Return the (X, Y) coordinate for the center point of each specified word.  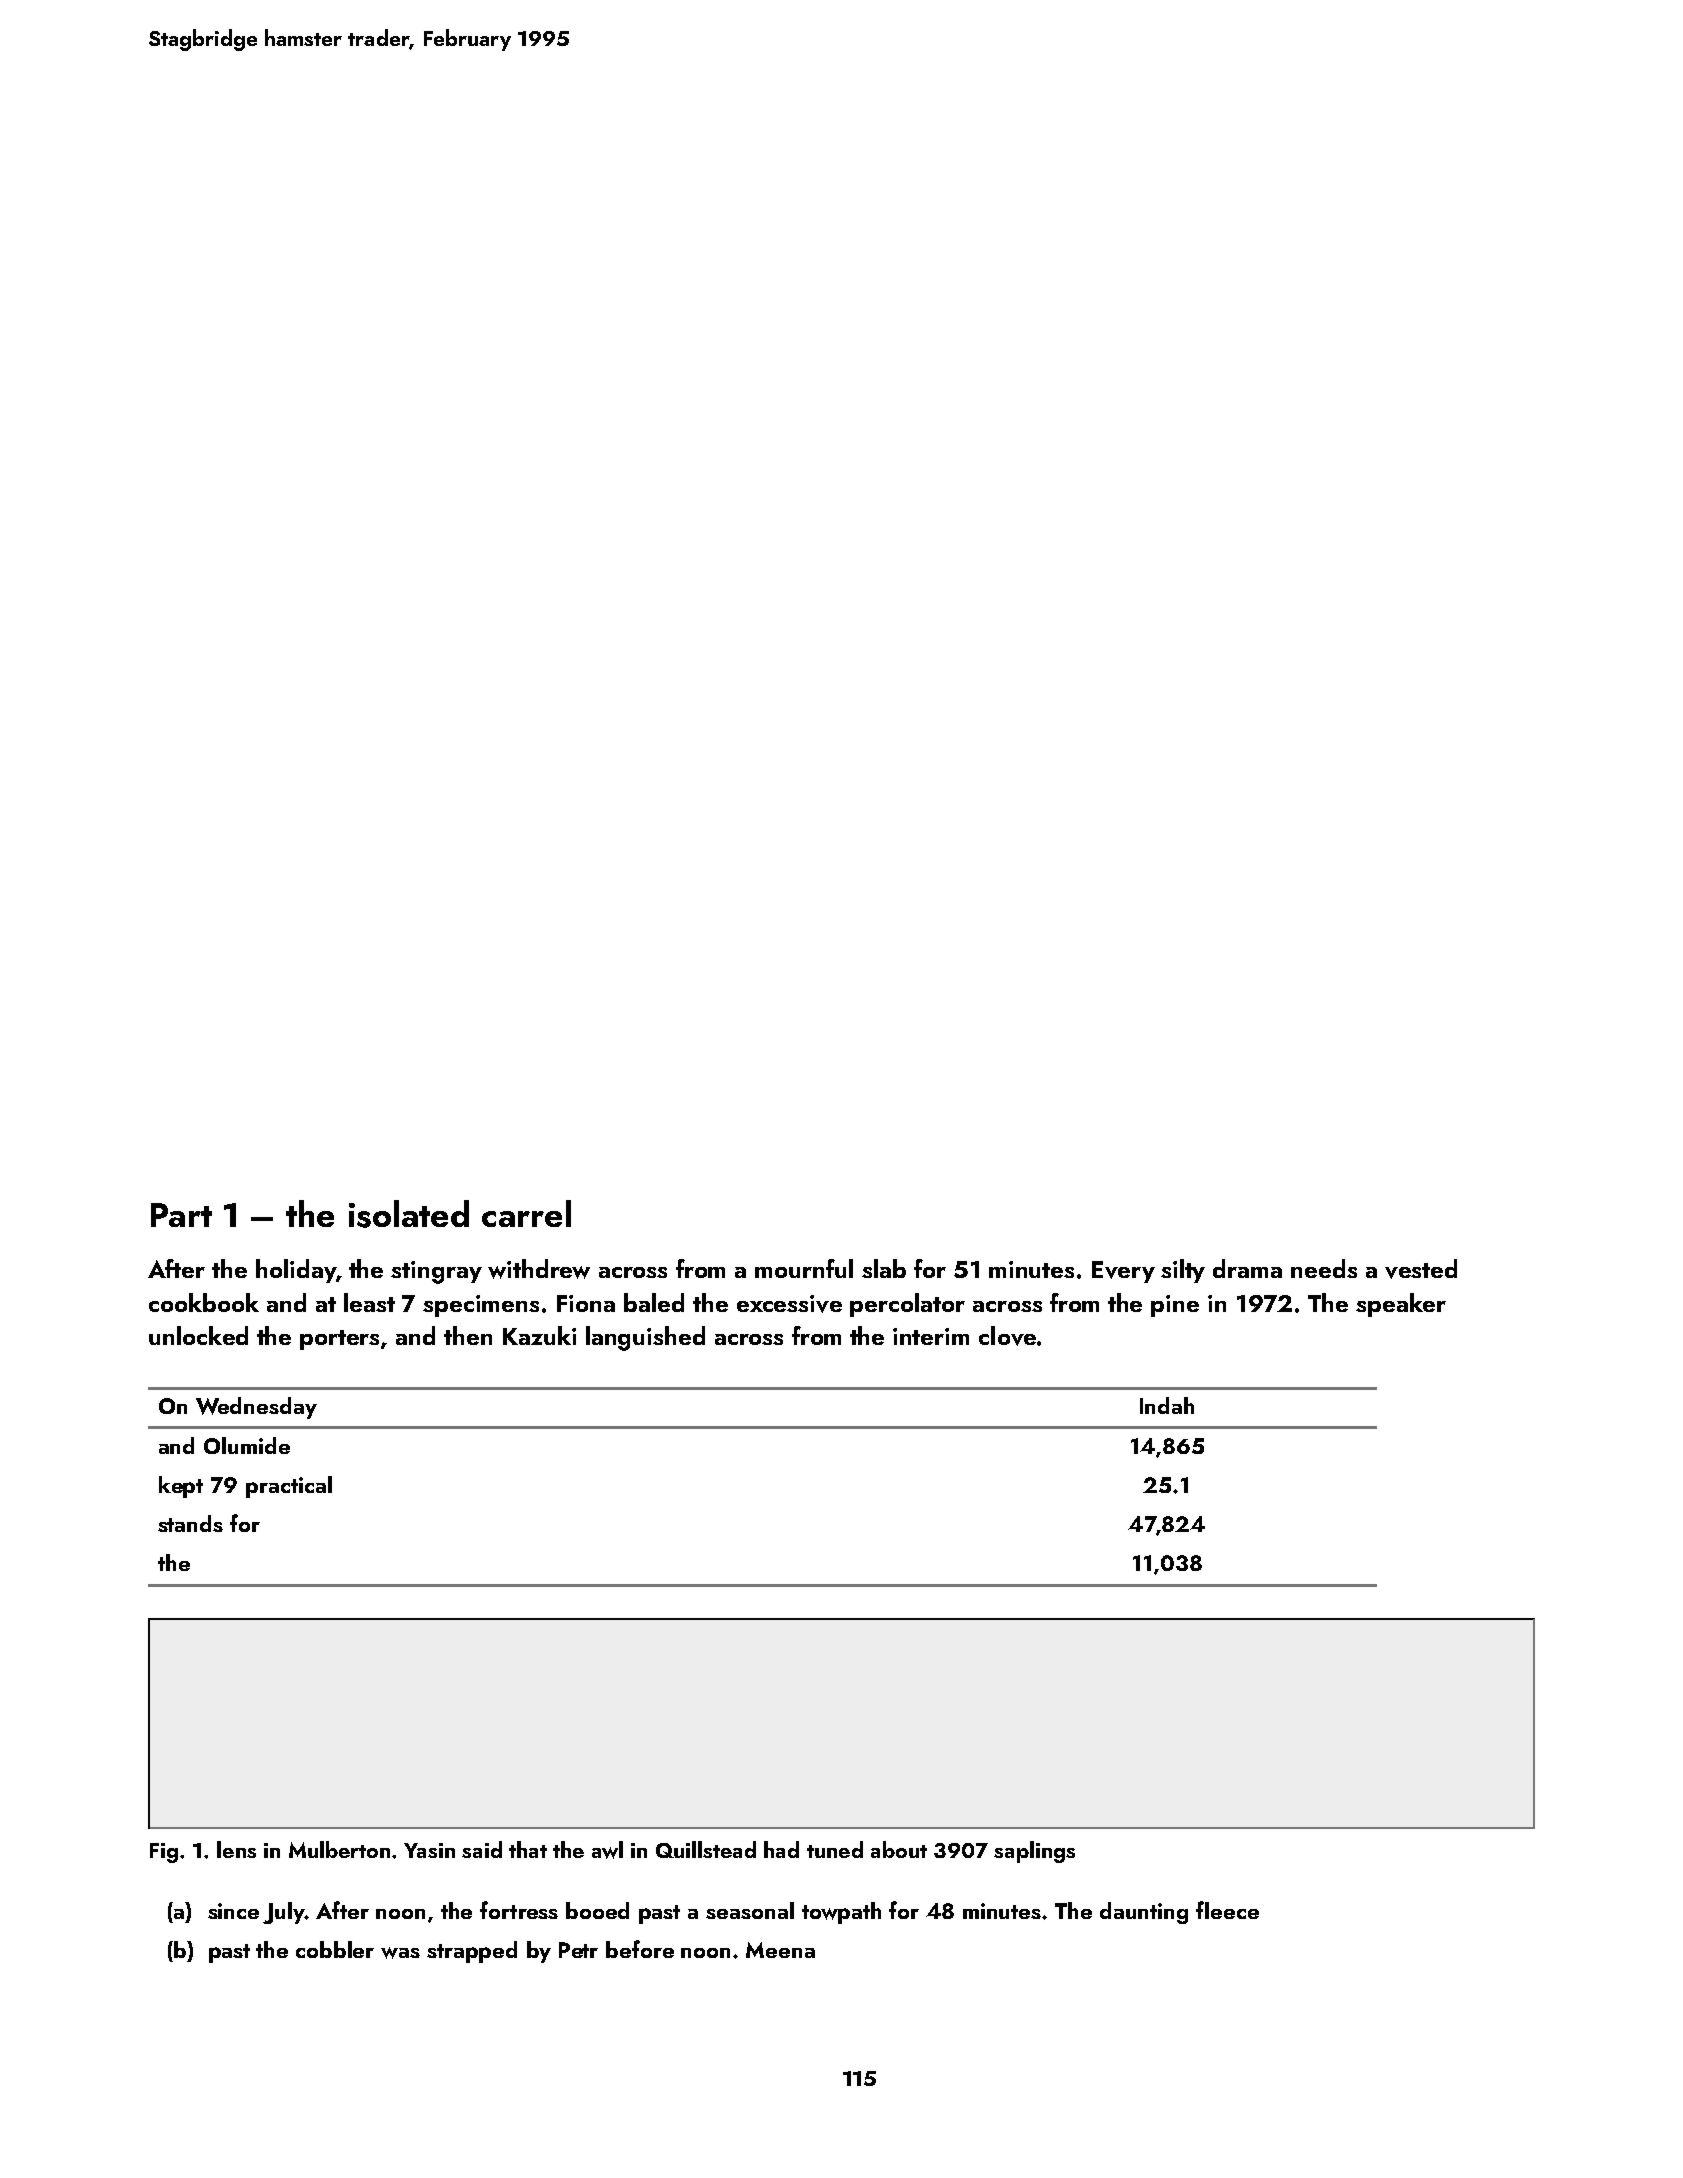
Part (181, 1215)
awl (607, 1850)
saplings (1034, 1852)
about (899, 1849)
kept (181, 1487)
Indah (1167, 1405)
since (233, 1911)
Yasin (429, 1850)
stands (190, 1523)
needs (1324, 1268)
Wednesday (256, 1408)
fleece (1227, 1910)
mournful (804, 1268)
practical (289, 1487)
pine (1175, 1306)
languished (645, 1338)
